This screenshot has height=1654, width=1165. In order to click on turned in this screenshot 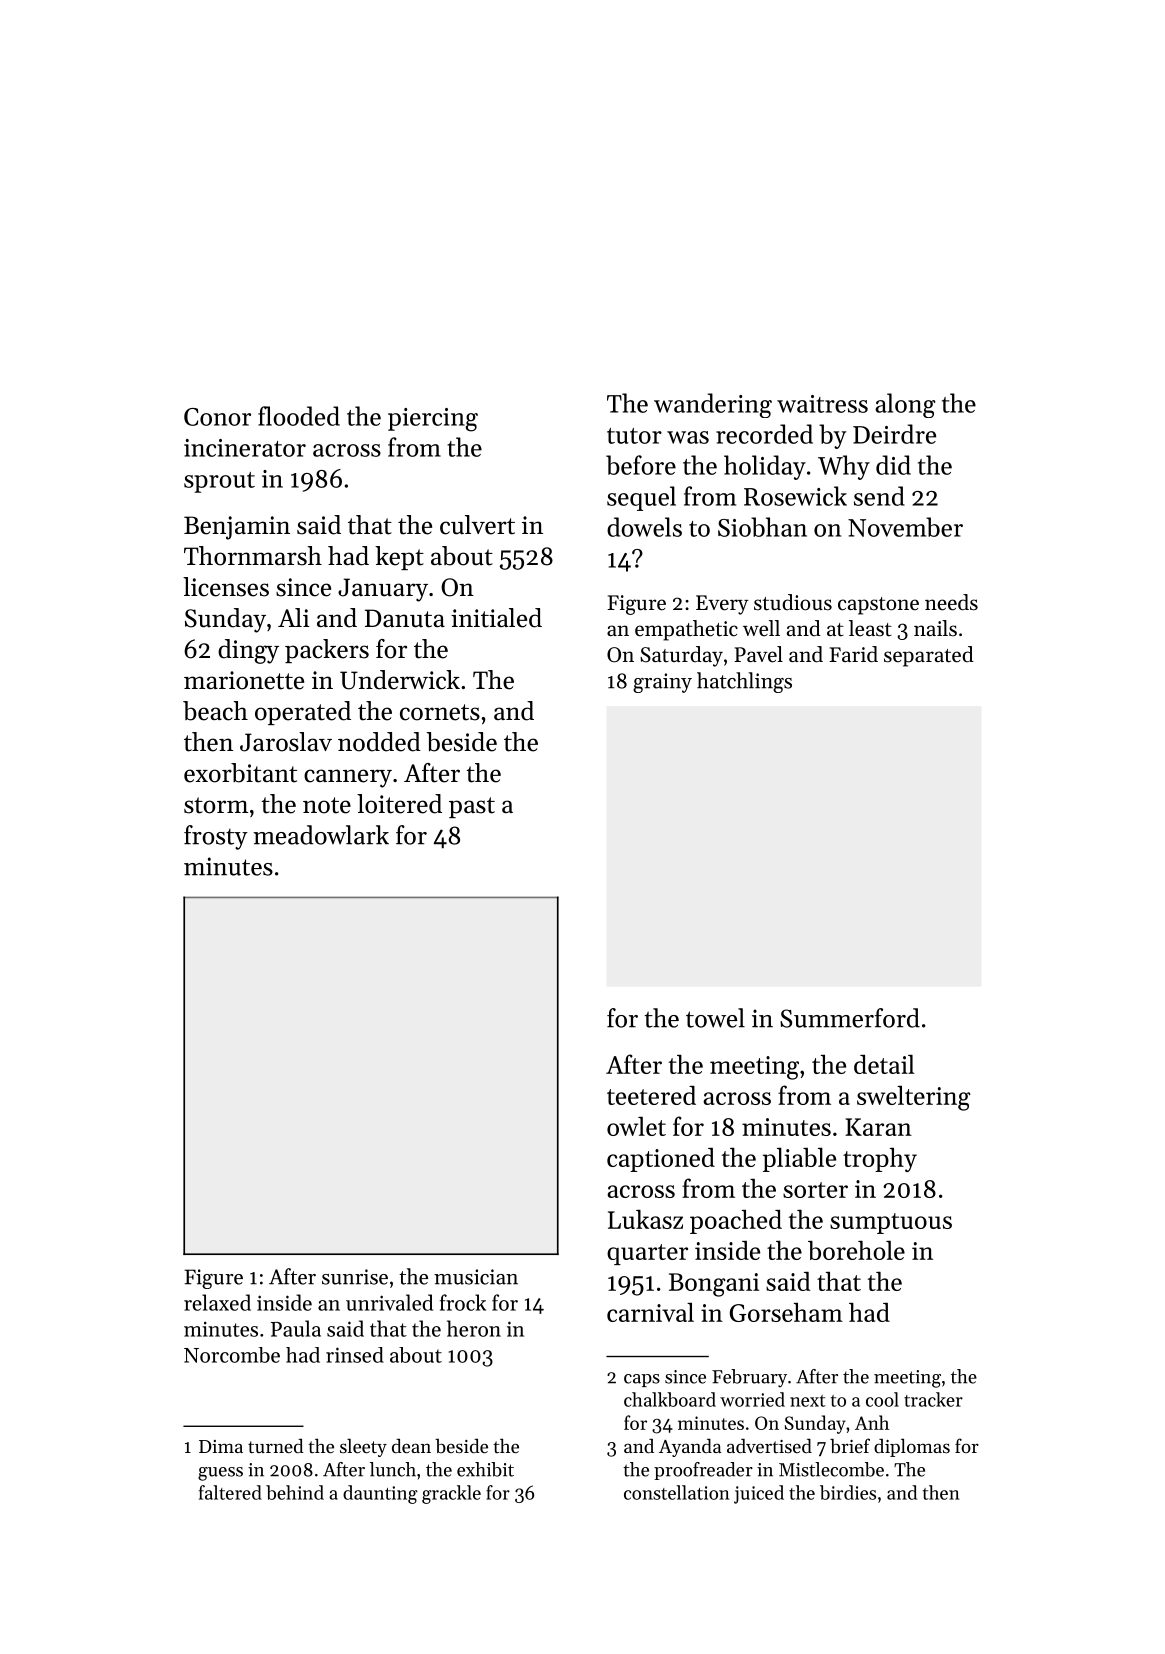, I will do `click(276, 1446)`.
